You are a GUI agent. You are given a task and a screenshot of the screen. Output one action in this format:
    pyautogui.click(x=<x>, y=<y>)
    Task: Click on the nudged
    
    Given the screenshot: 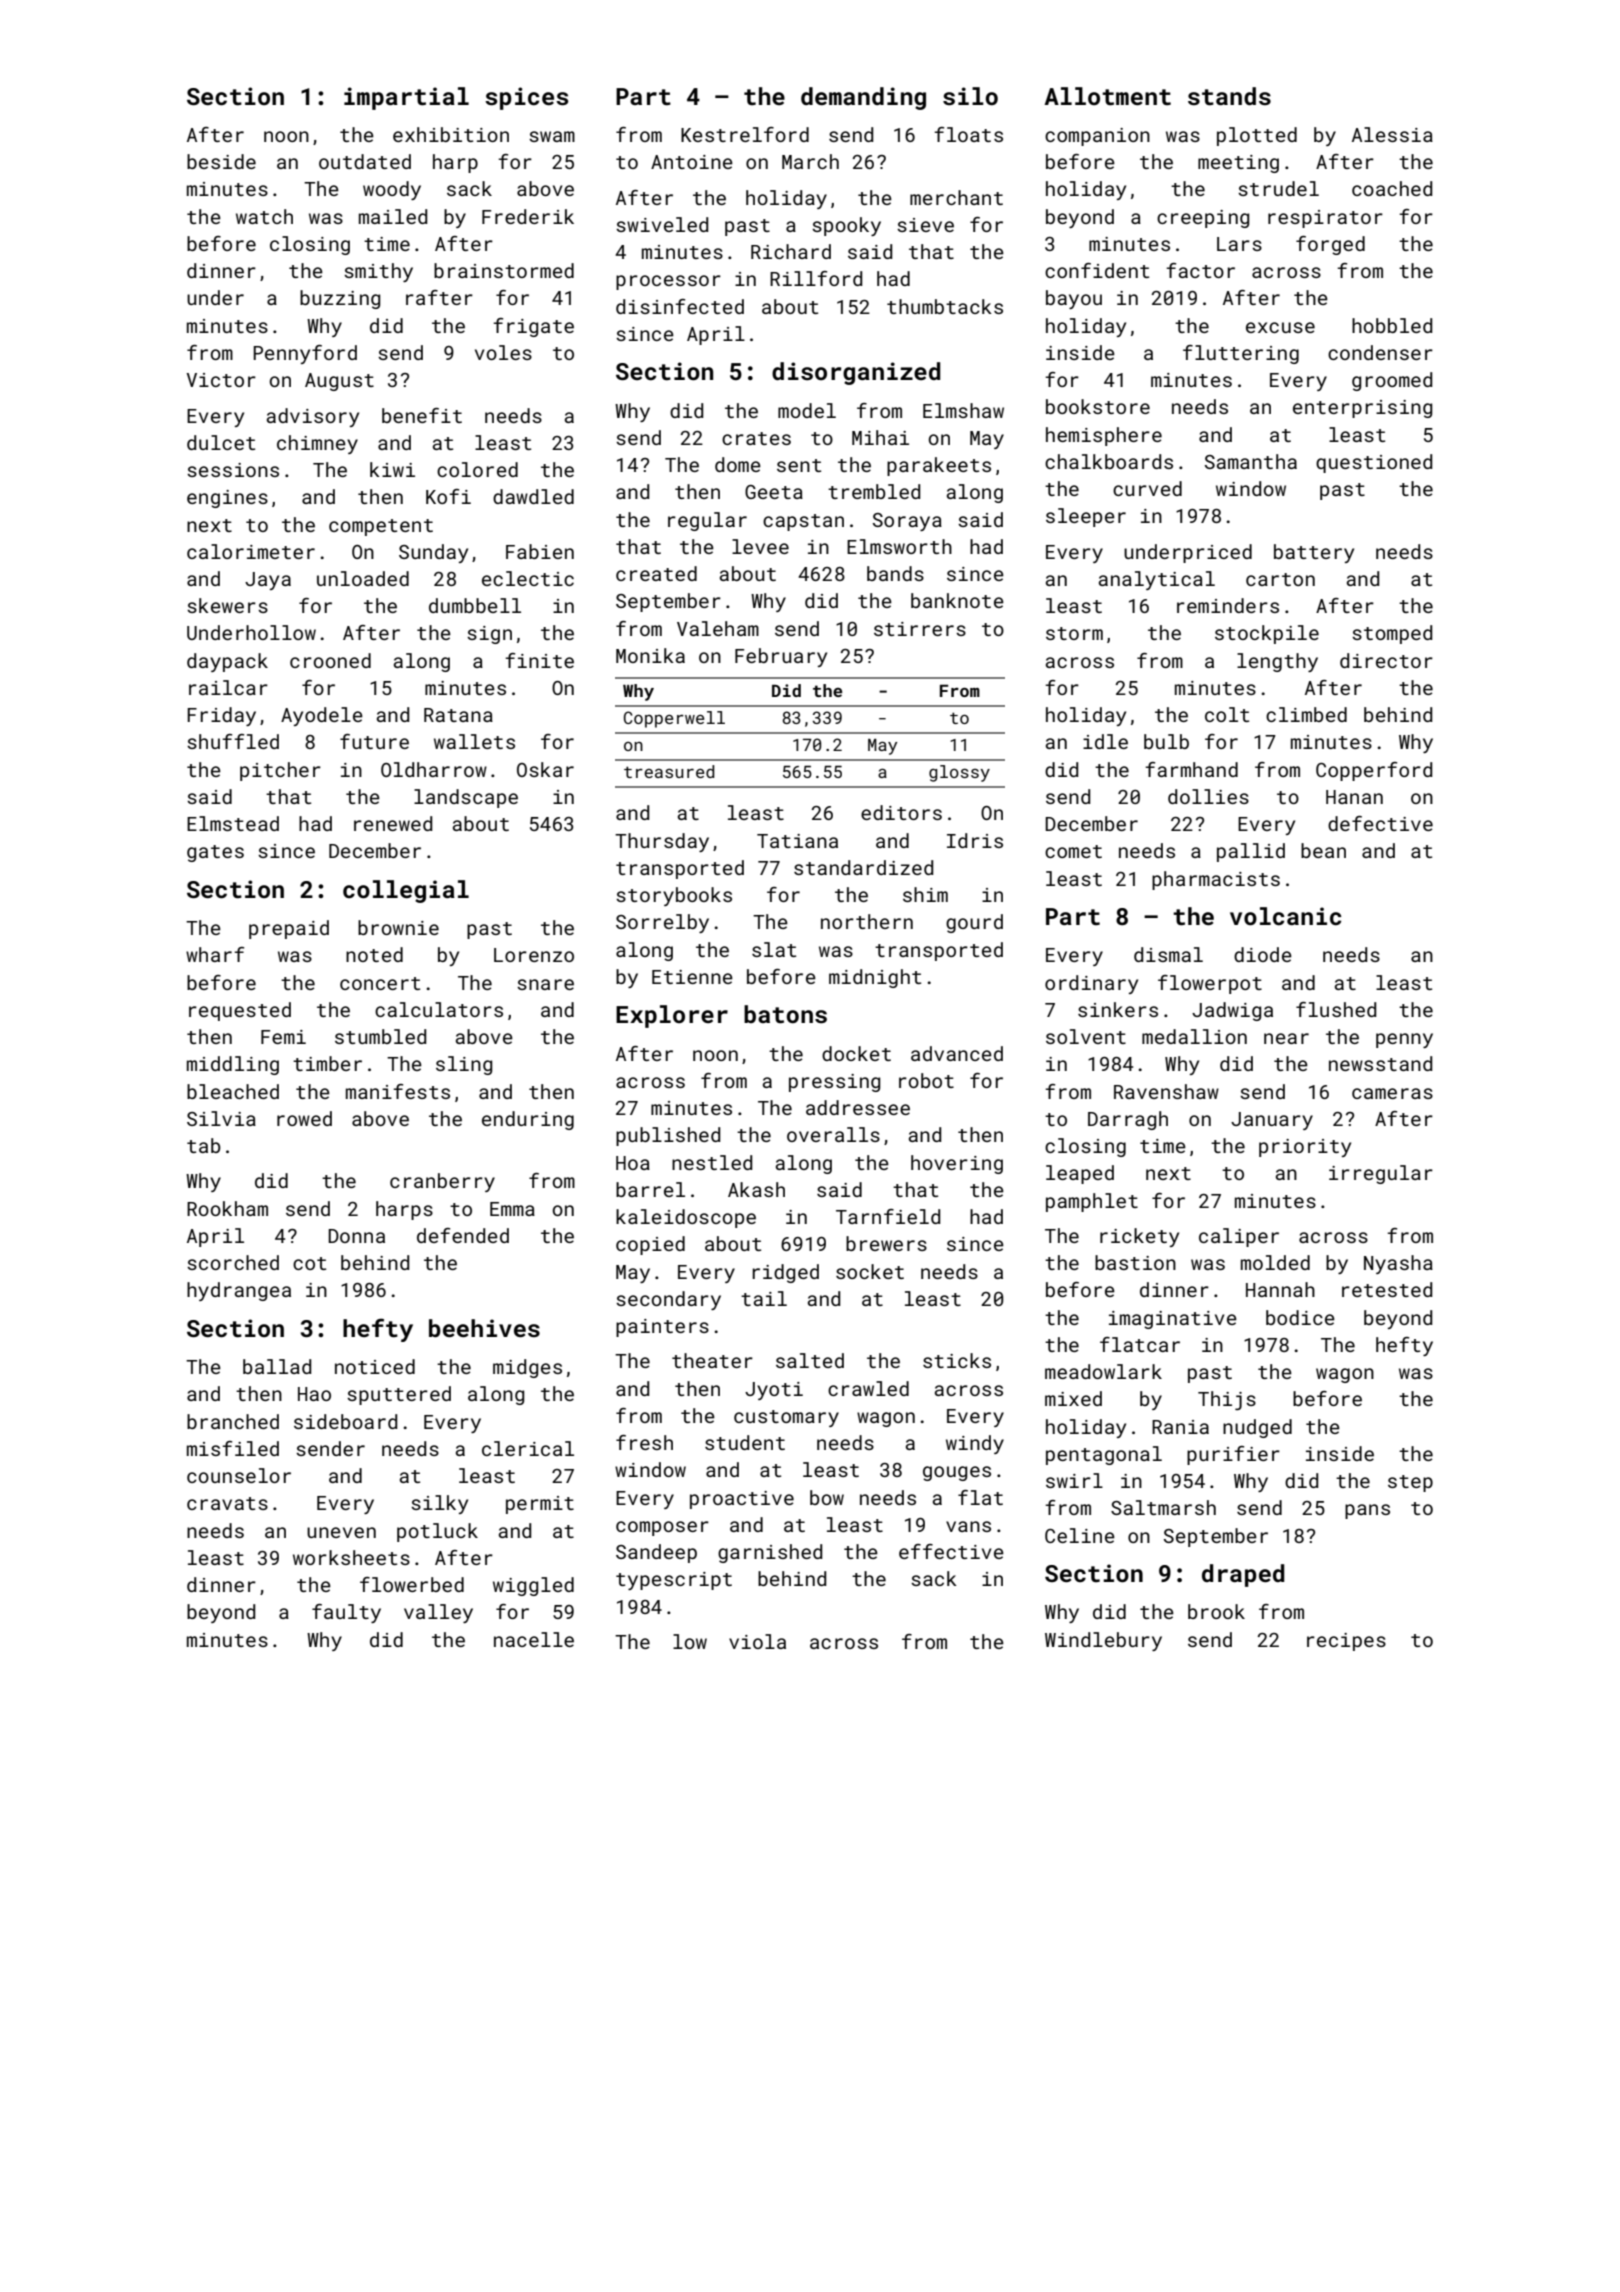 What is the action you would take?
    pyautogui.click(x=1257, y=1428)
